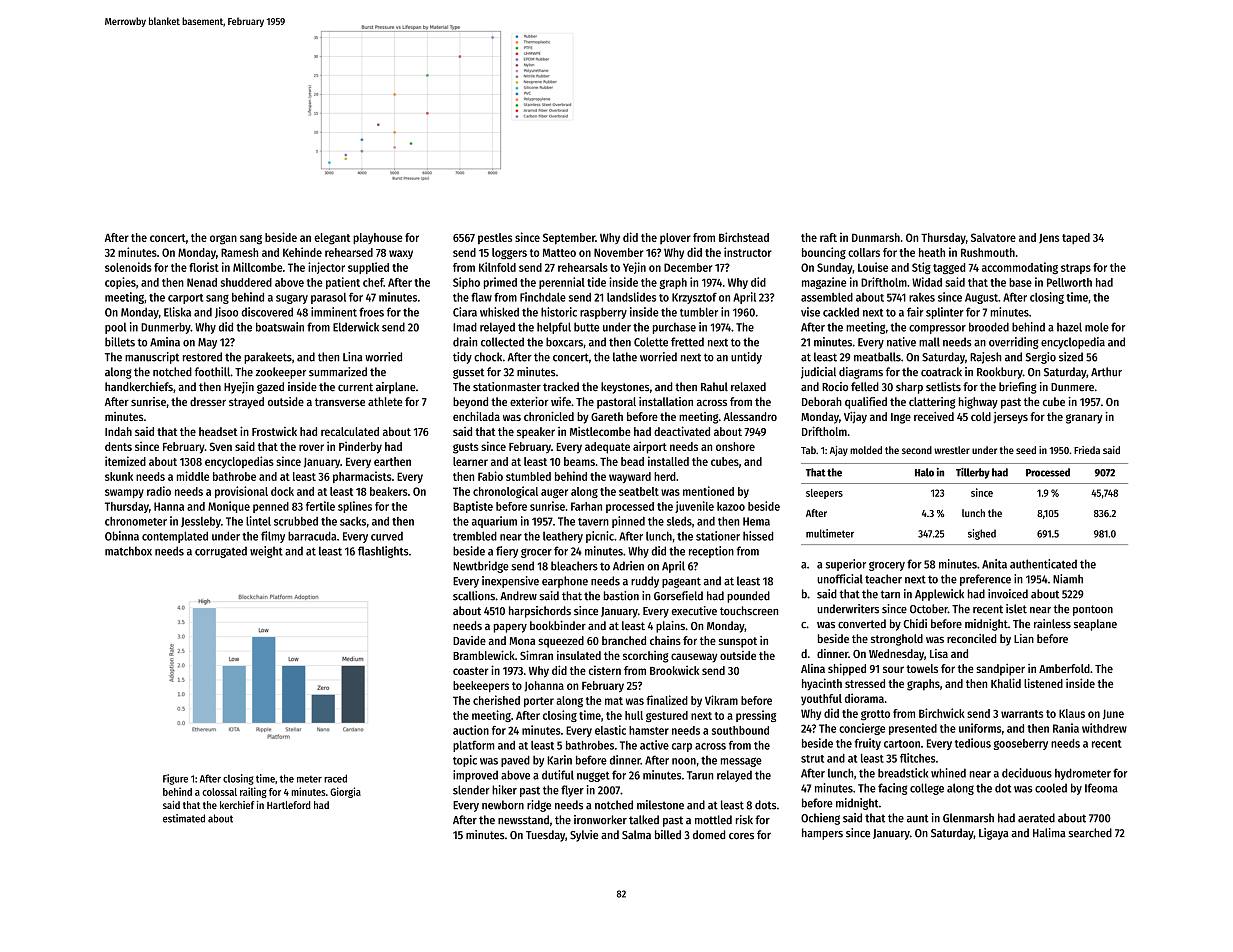  I want to click on raced, so click(335, 778).
